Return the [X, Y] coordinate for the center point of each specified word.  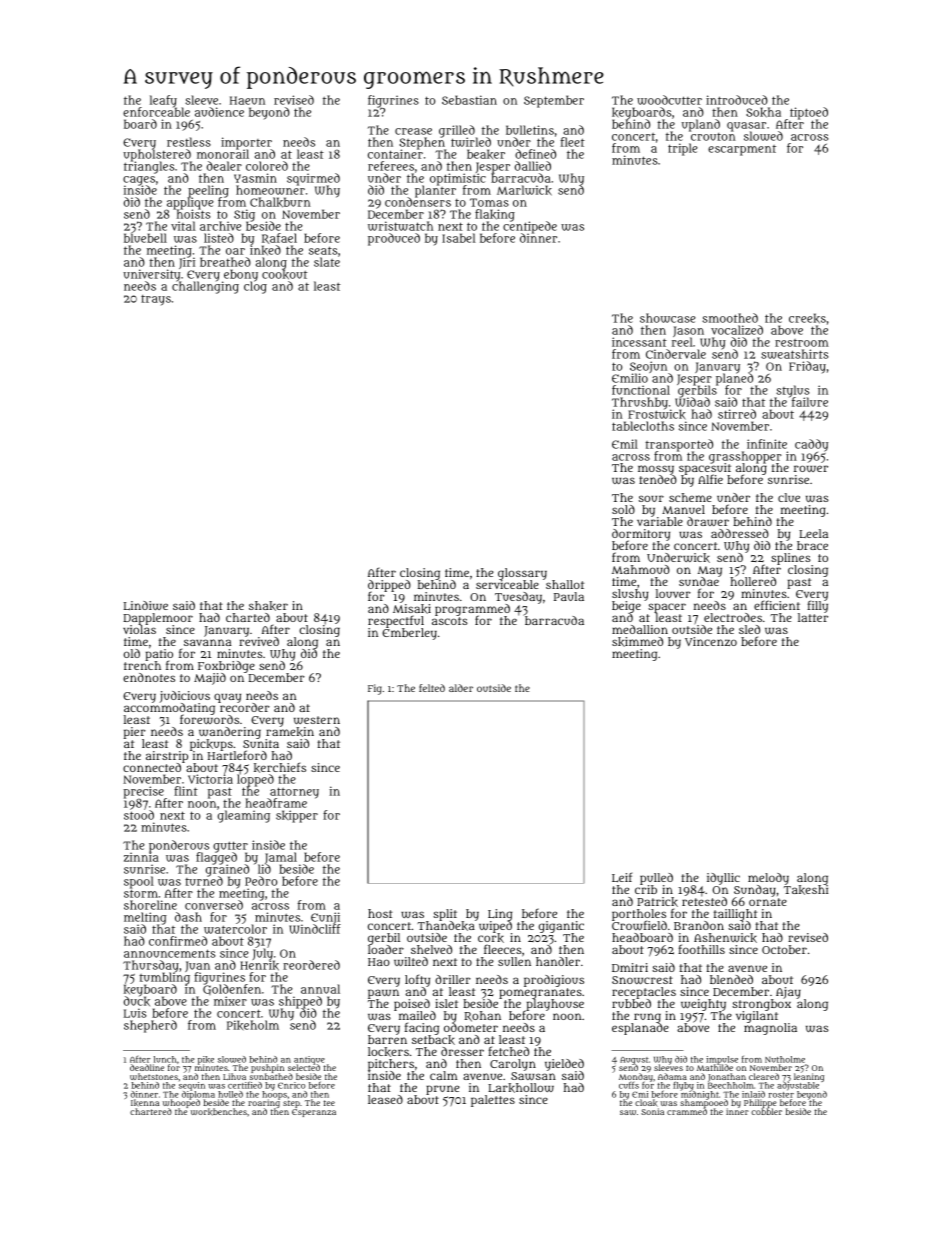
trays [156, 300]
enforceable [156, 112]
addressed [740, 533]
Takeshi [806, 890]
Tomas [489, 202]
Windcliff [314, 929]
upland [701, 125]
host [380, 913]
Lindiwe [146, 605]
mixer [230, 1001]
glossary [522, 574]
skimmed [637, 642]
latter [813, 617]
